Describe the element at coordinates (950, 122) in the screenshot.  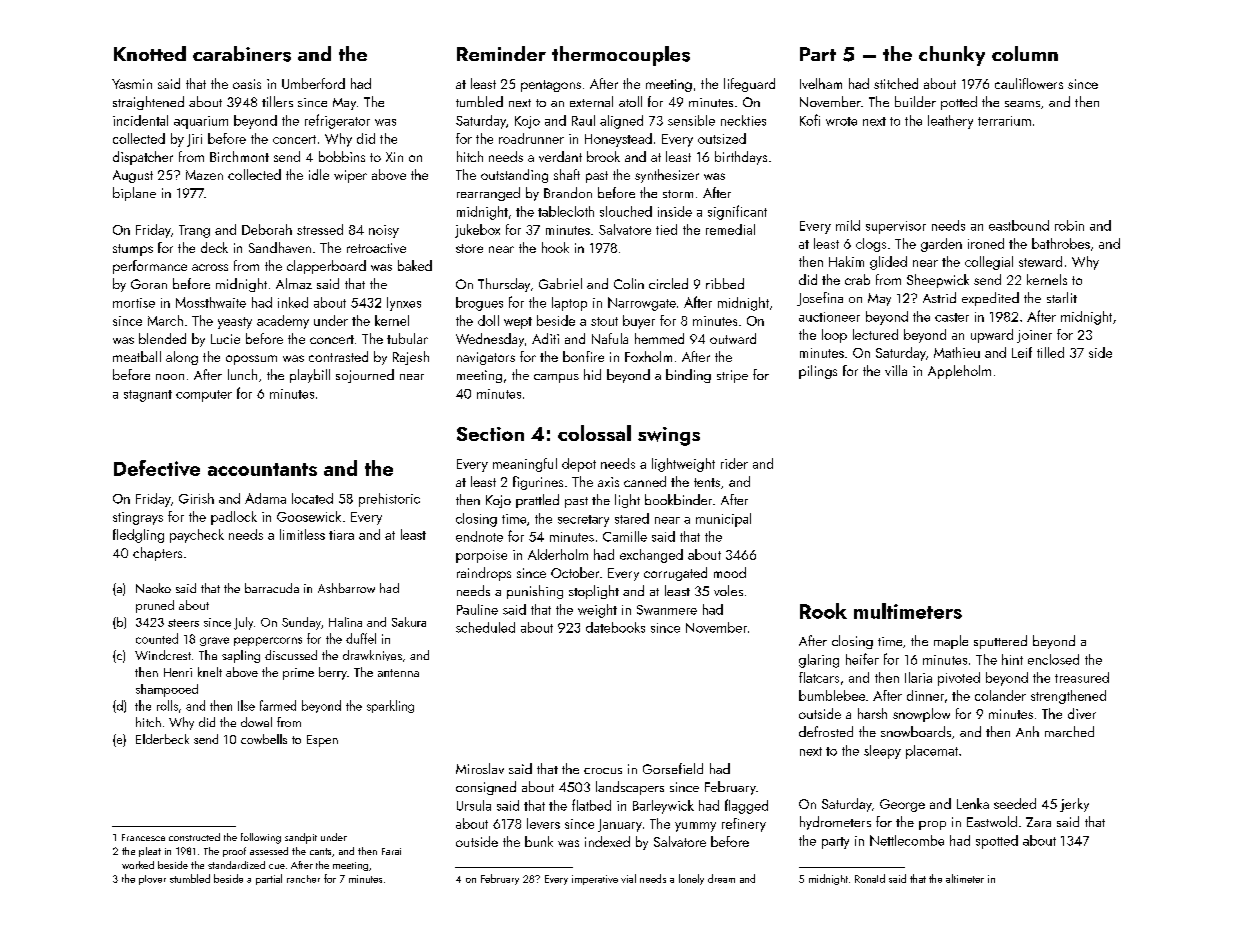
I see `leathery` at that location.
